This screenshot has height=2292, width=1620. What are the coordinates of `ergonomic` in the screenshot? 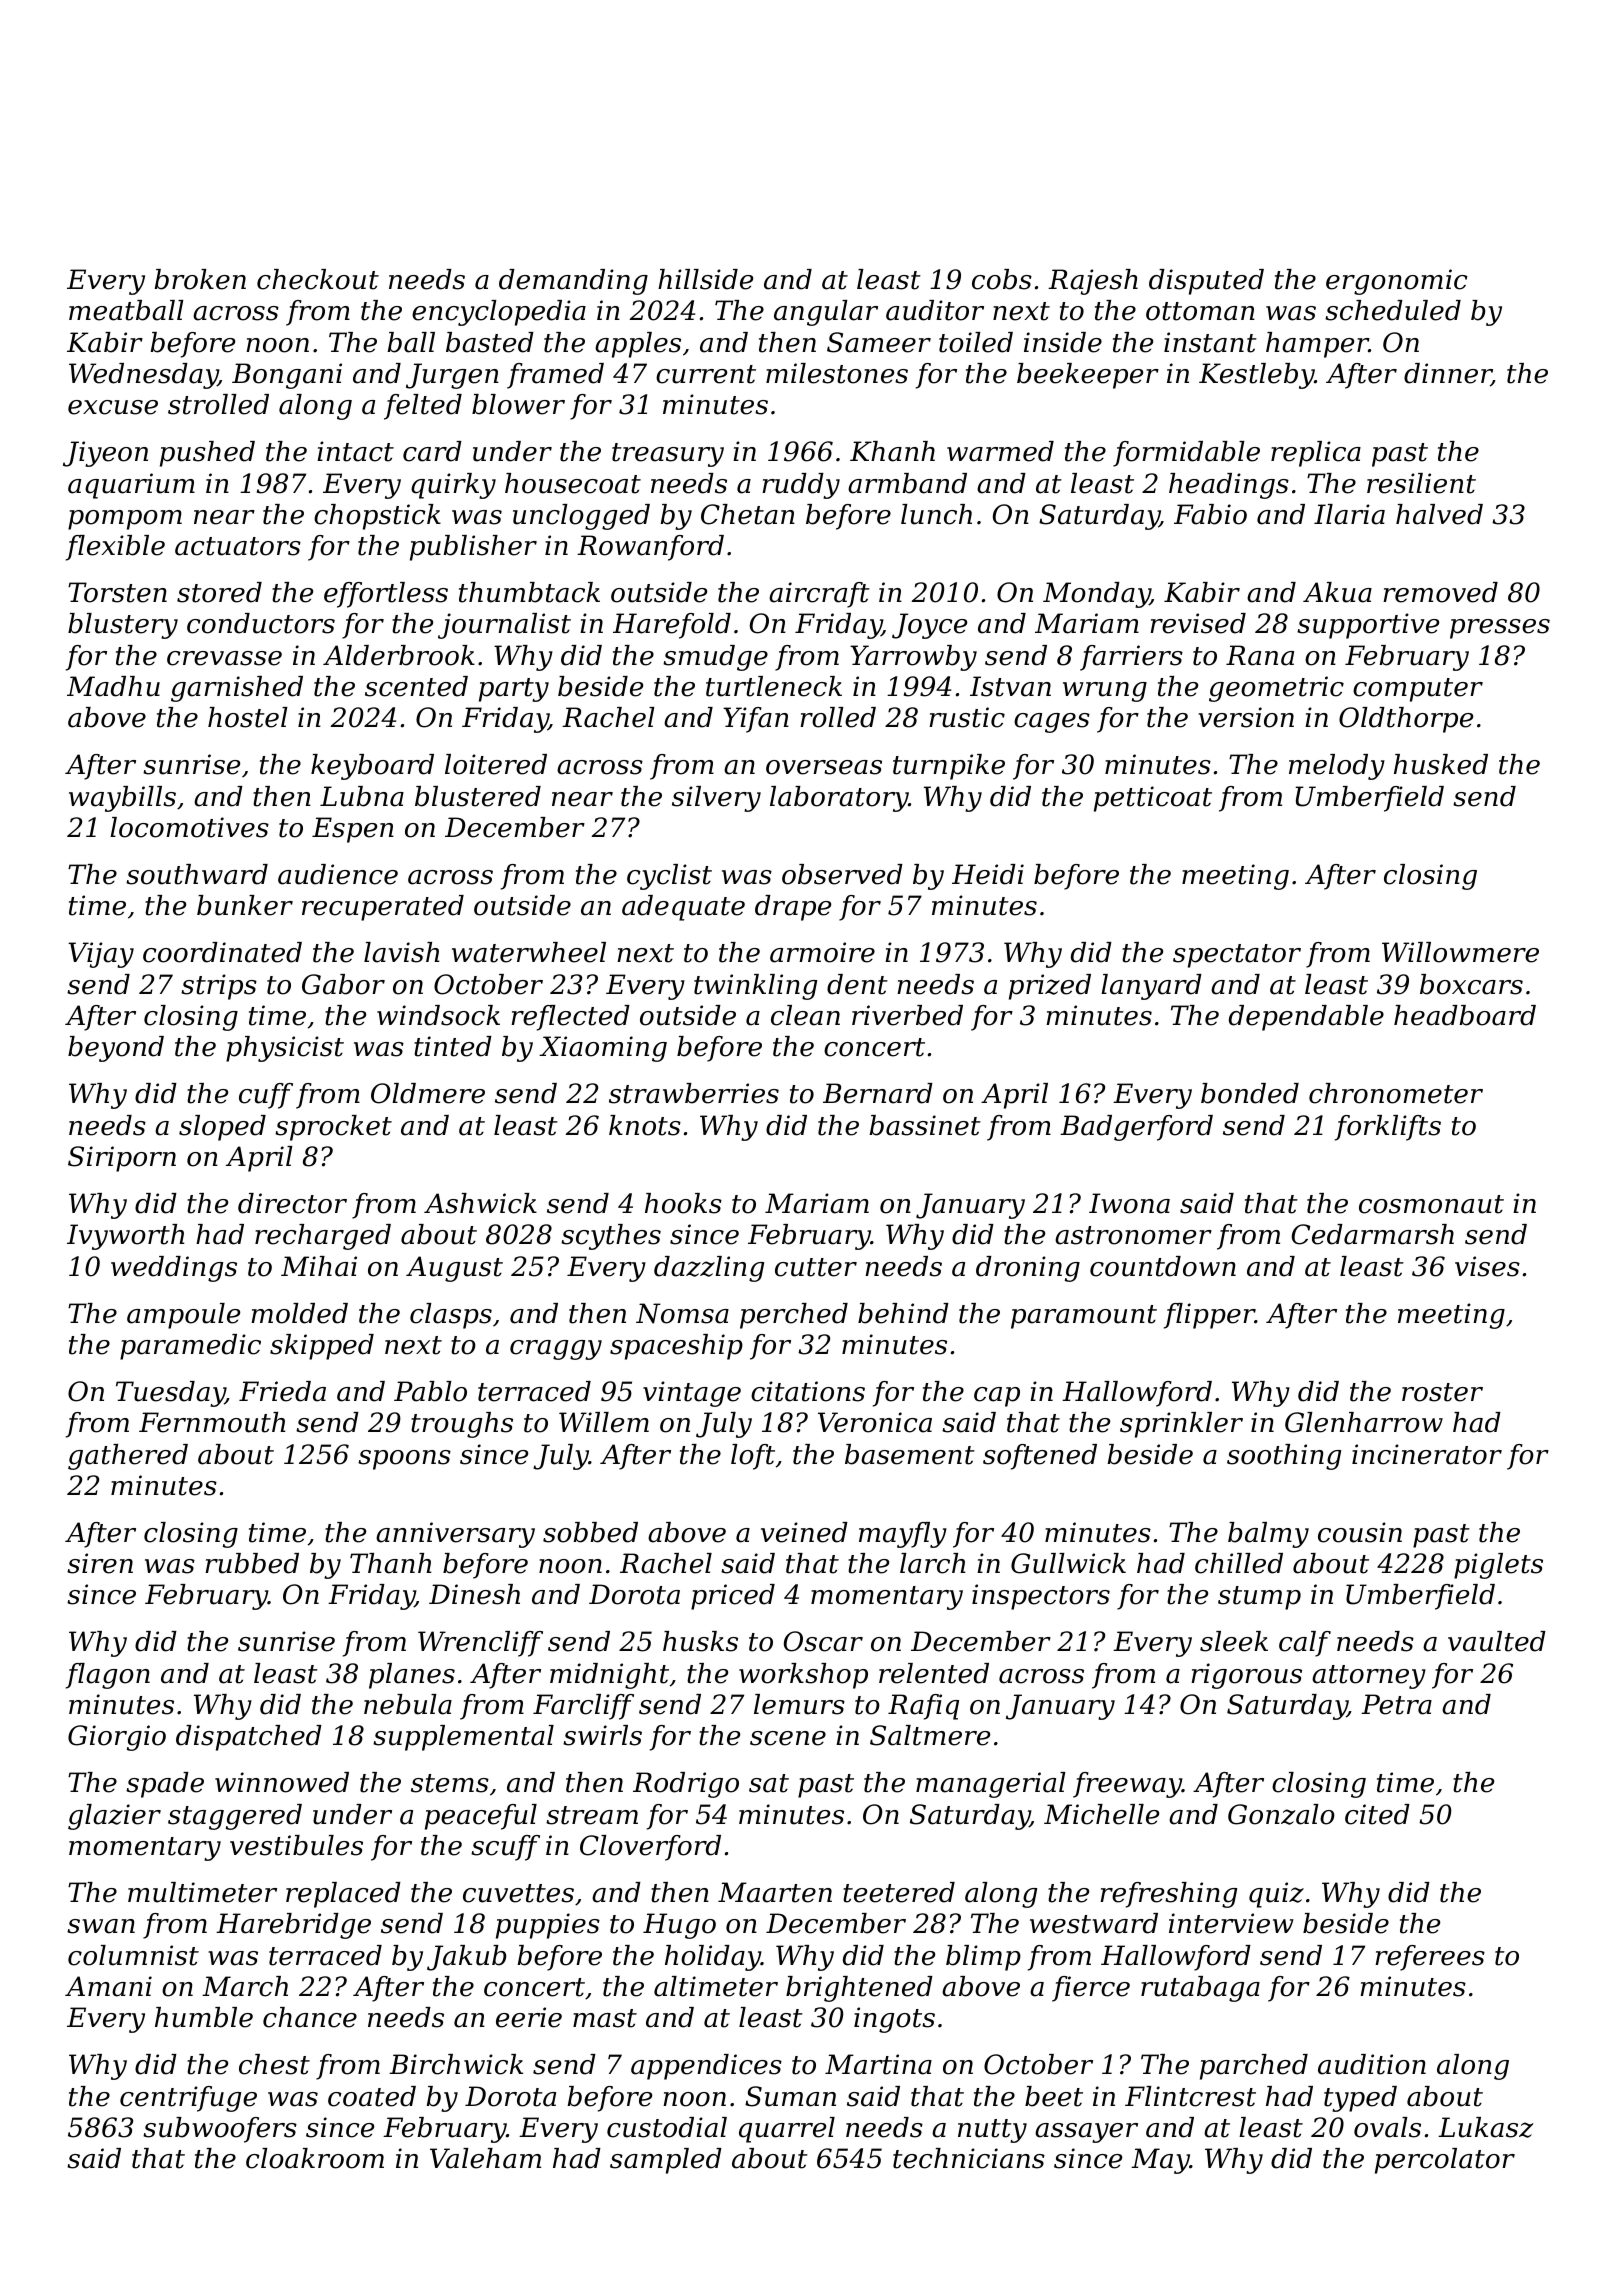 It's located at (1397, 282).
